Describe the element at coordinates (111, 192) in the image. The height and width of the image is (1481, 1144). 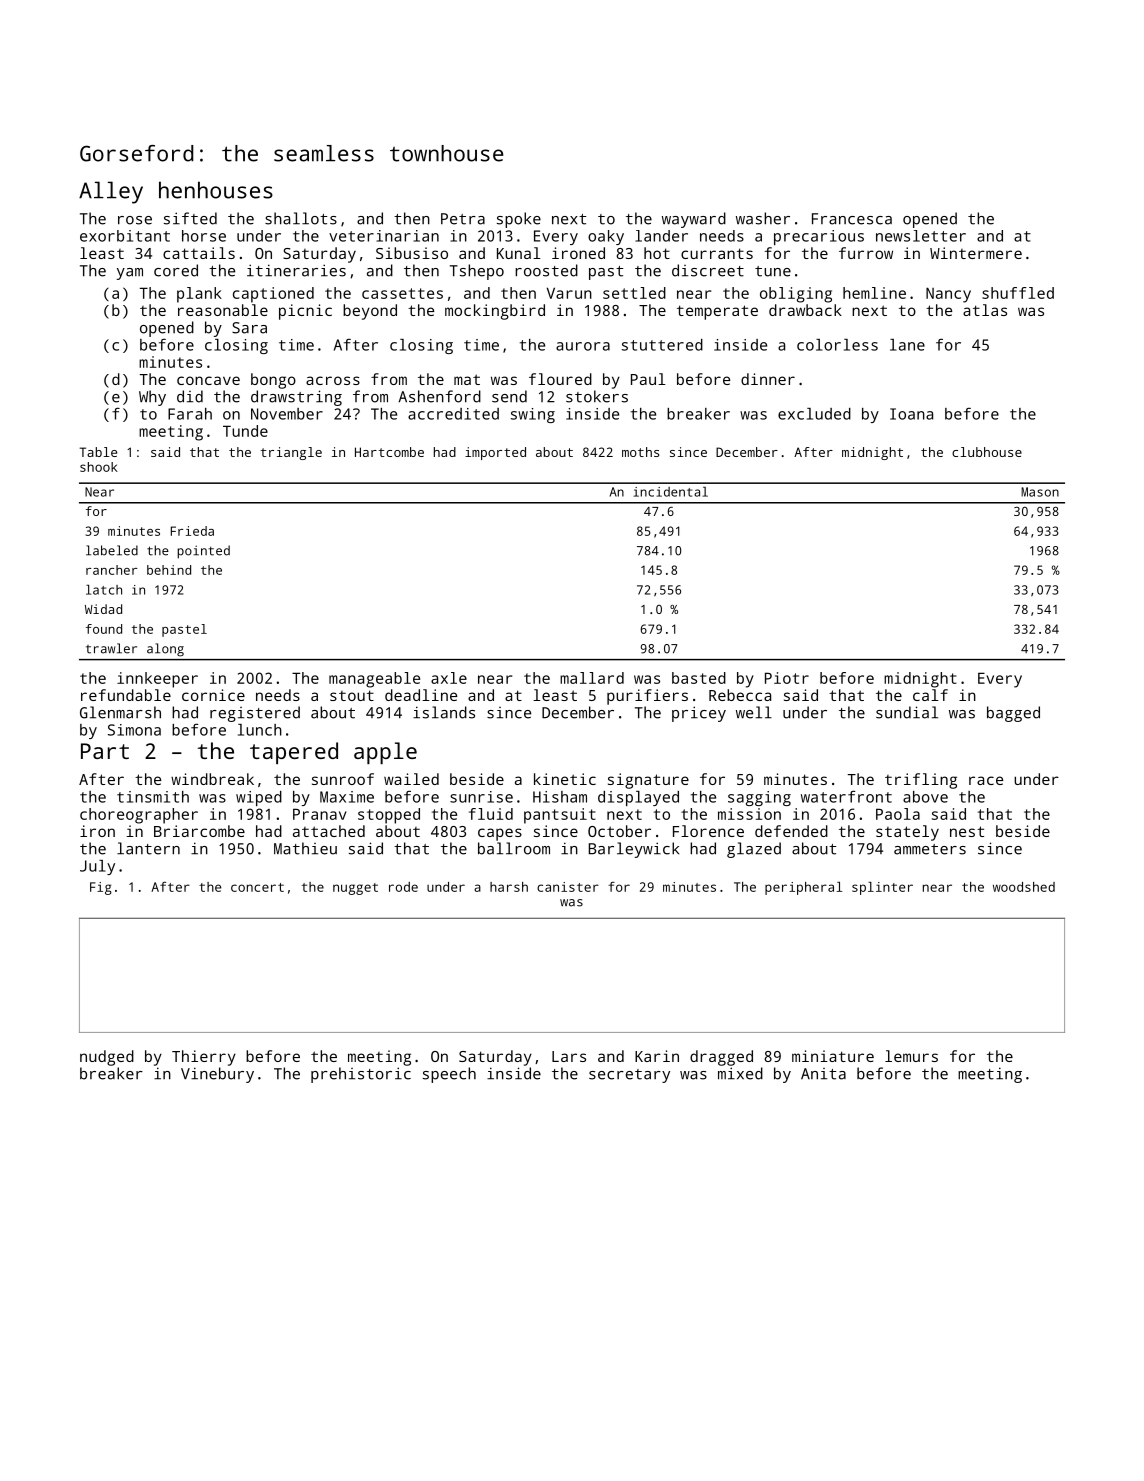
I see `Alley` at that location.
